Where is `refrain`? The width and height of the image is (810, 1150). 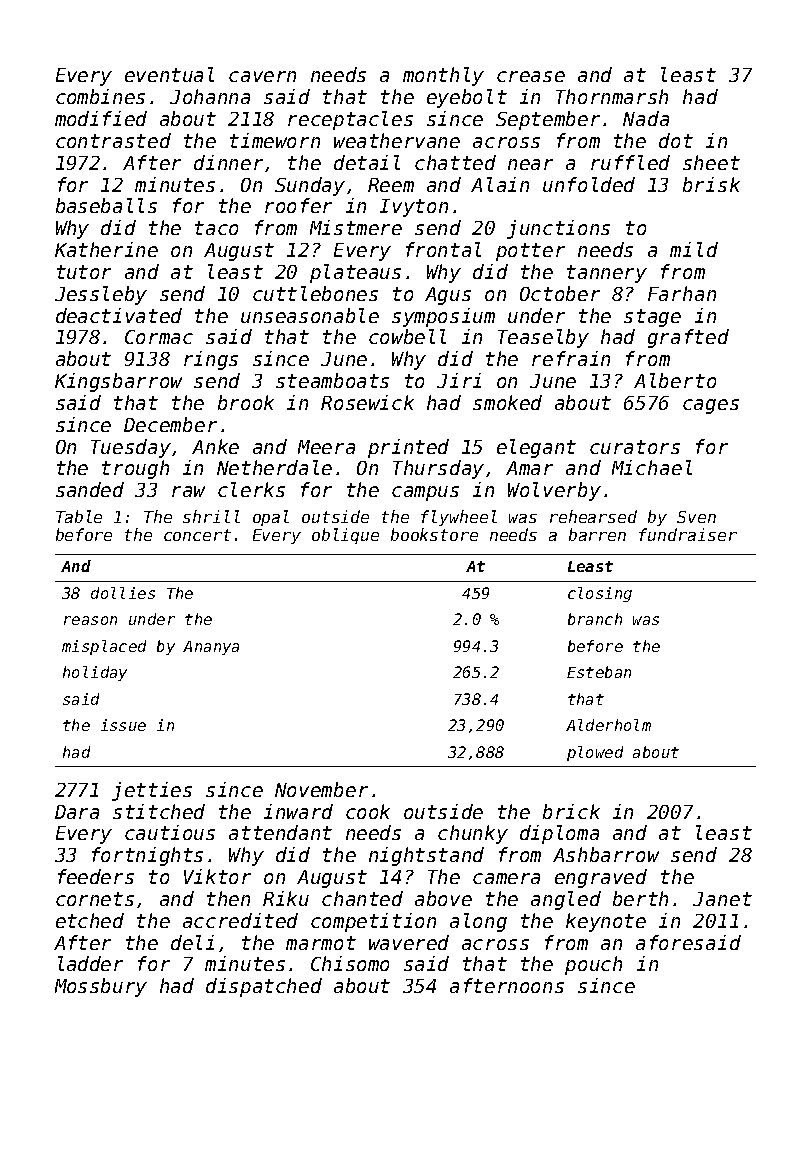 refrain is located at coordinates (571, 358).
